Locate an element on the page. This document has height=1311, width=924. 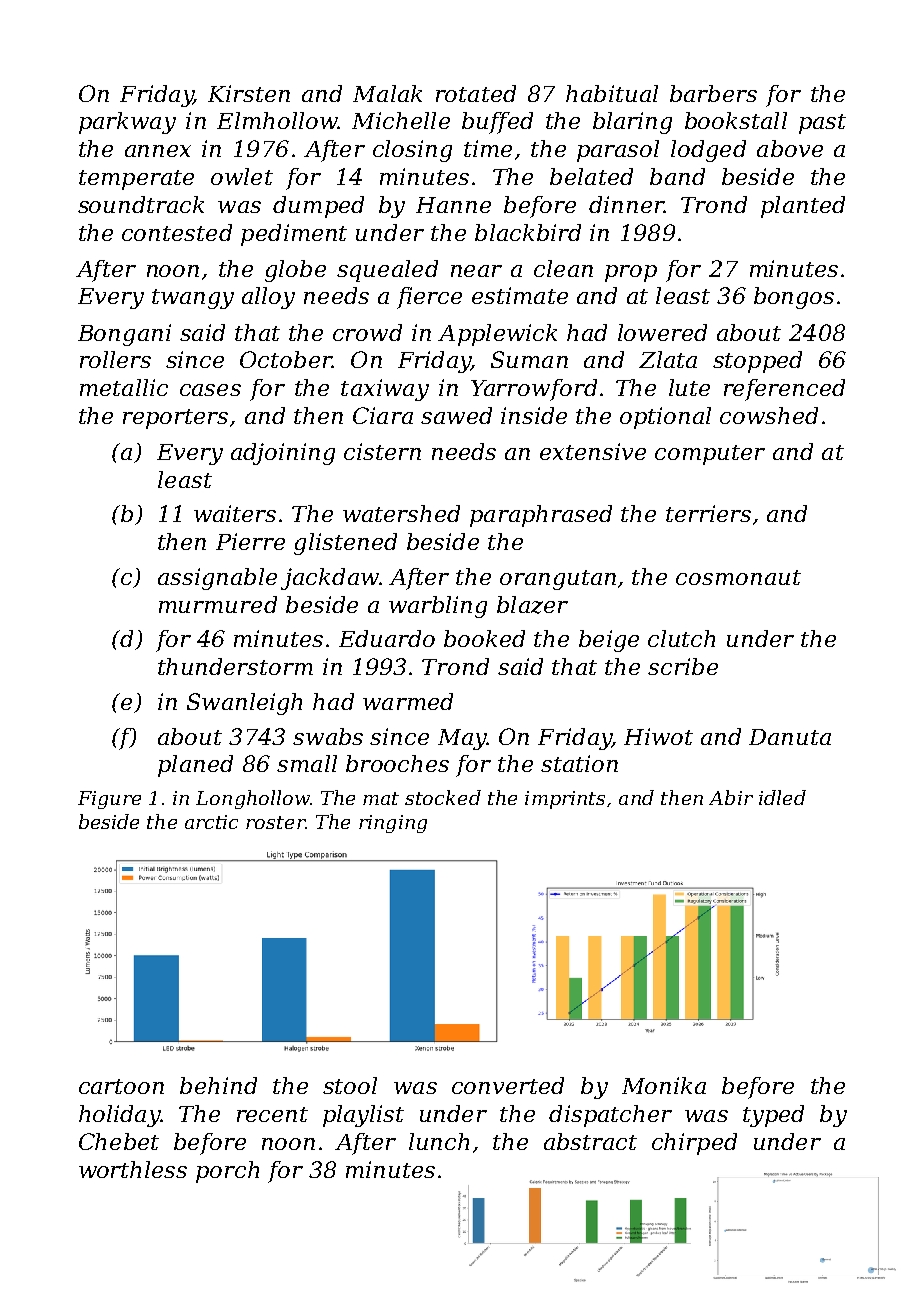
owlet is located at coordinates (242, 176).
